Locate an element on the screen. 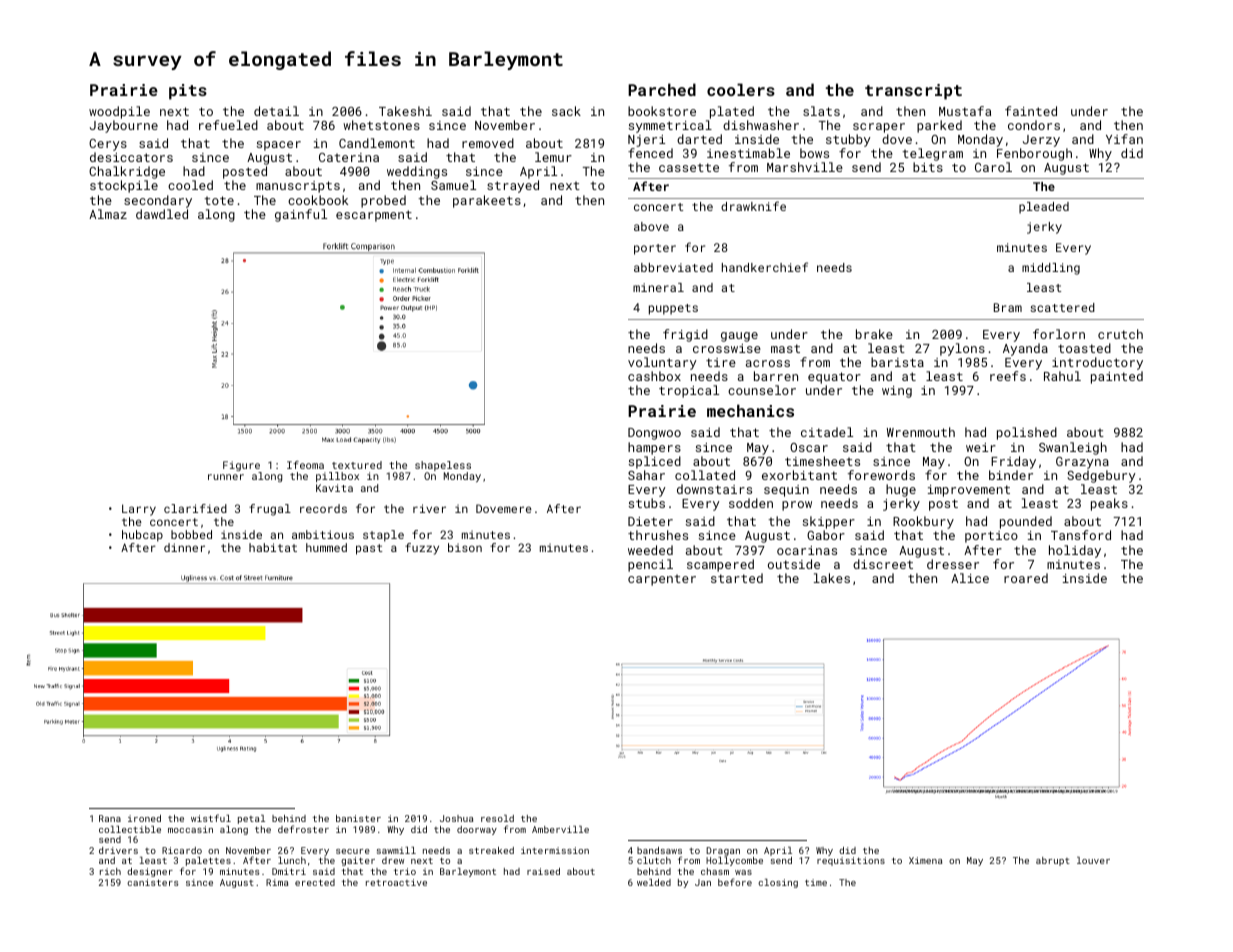 The width and height of the screenshot is (1233, 952). puppets is located at coordinates (673, 309).
